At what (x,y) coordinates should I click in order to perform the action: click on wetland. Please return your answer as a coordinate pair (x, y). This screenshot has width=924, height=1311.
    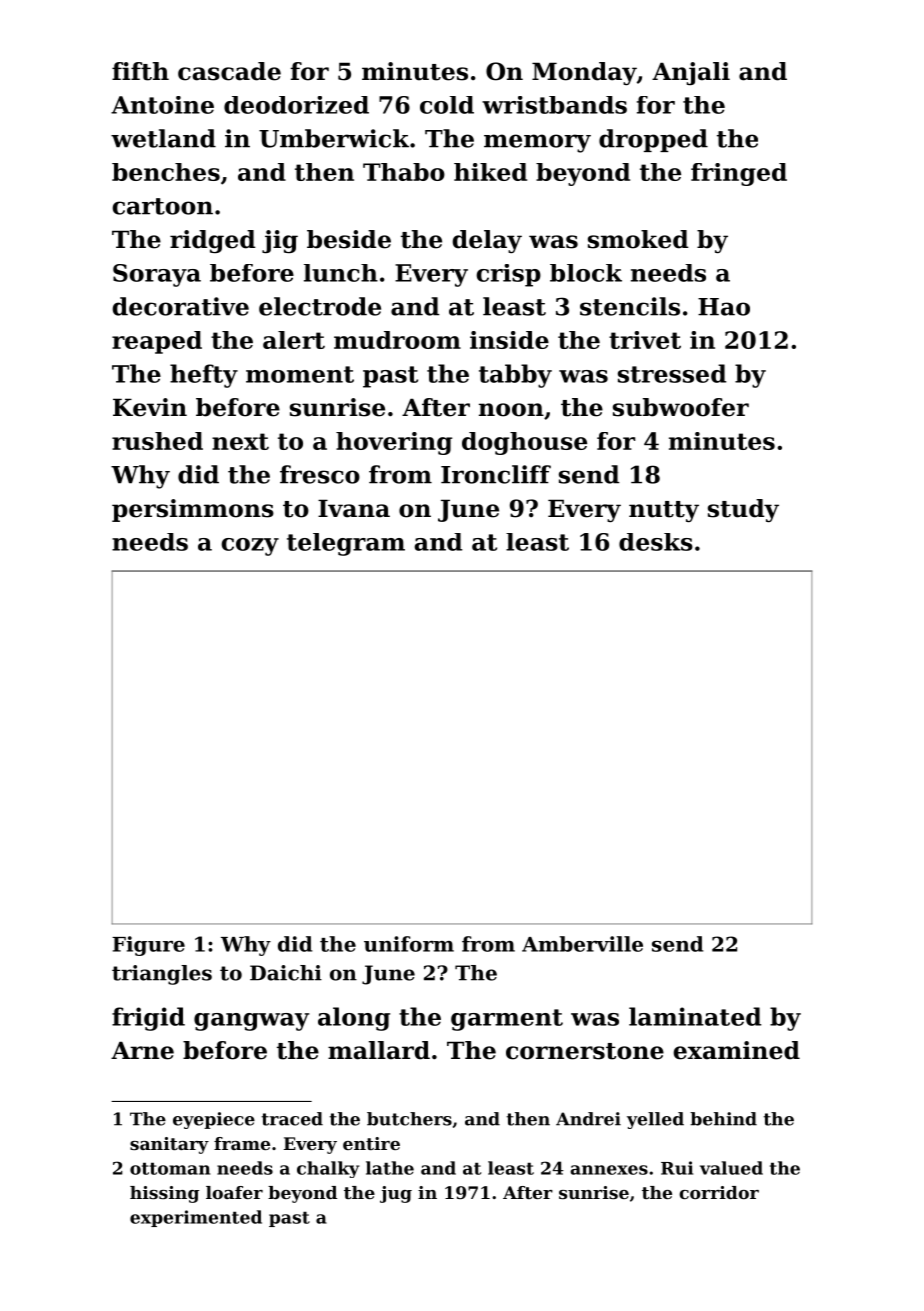
    Looking at the image, I should click on (163, 138).
